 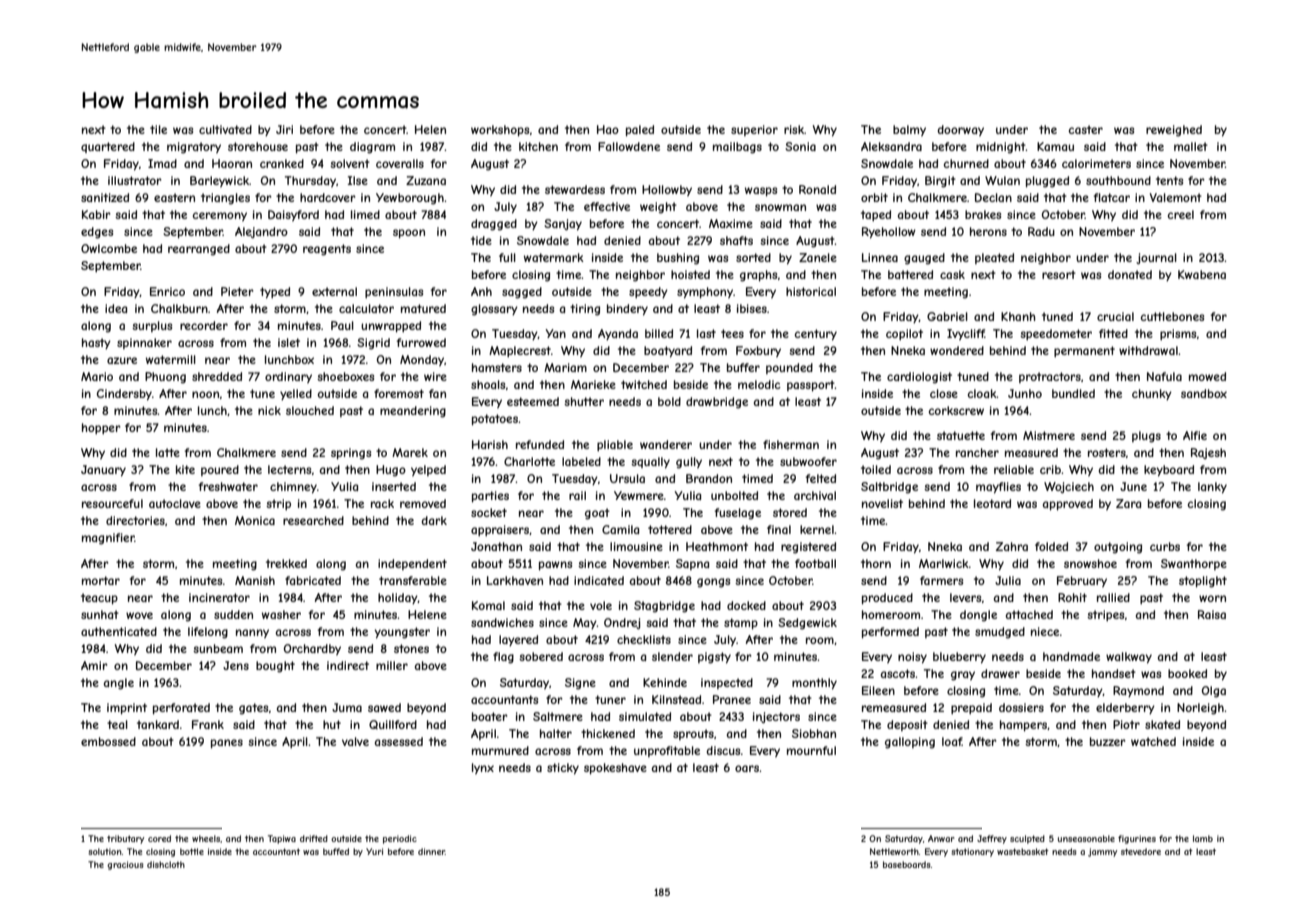 I want to click on Saltbridge, so click(x=889, y=488).
